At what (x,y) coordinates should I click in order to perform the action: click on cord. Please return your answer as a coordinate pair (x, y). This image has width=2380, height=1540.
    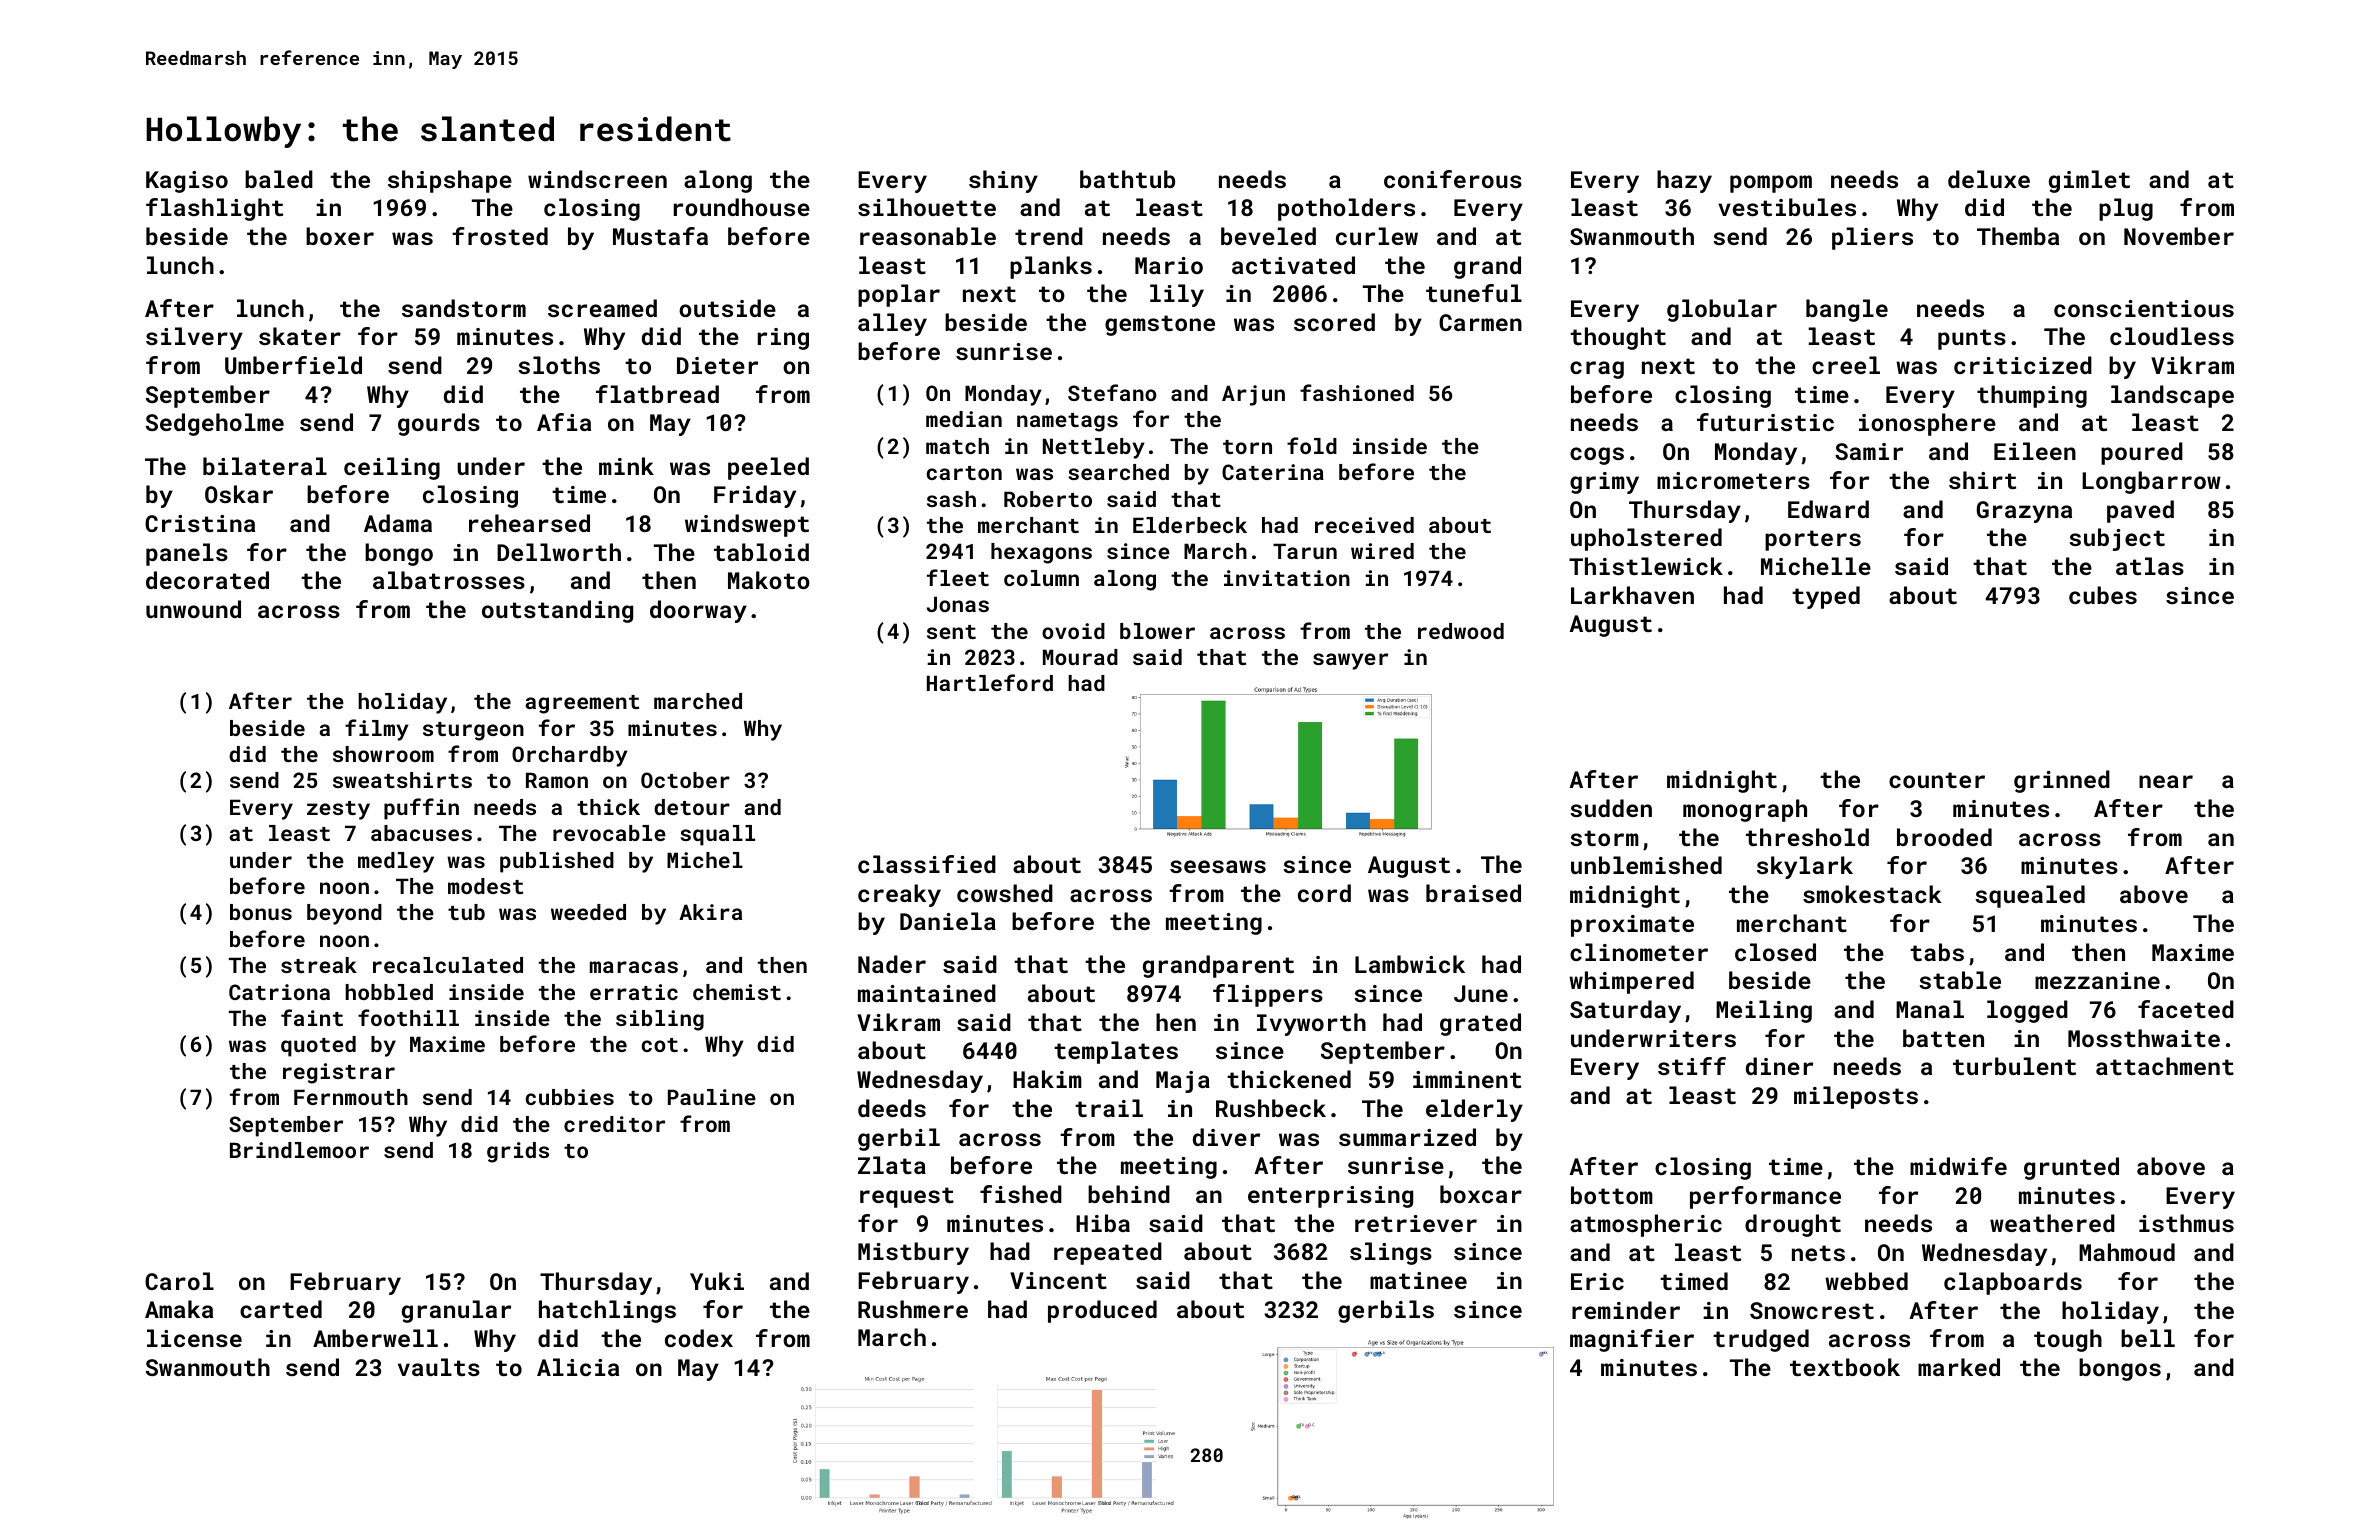
    Looking at the image, I should click on (1324, 893).
